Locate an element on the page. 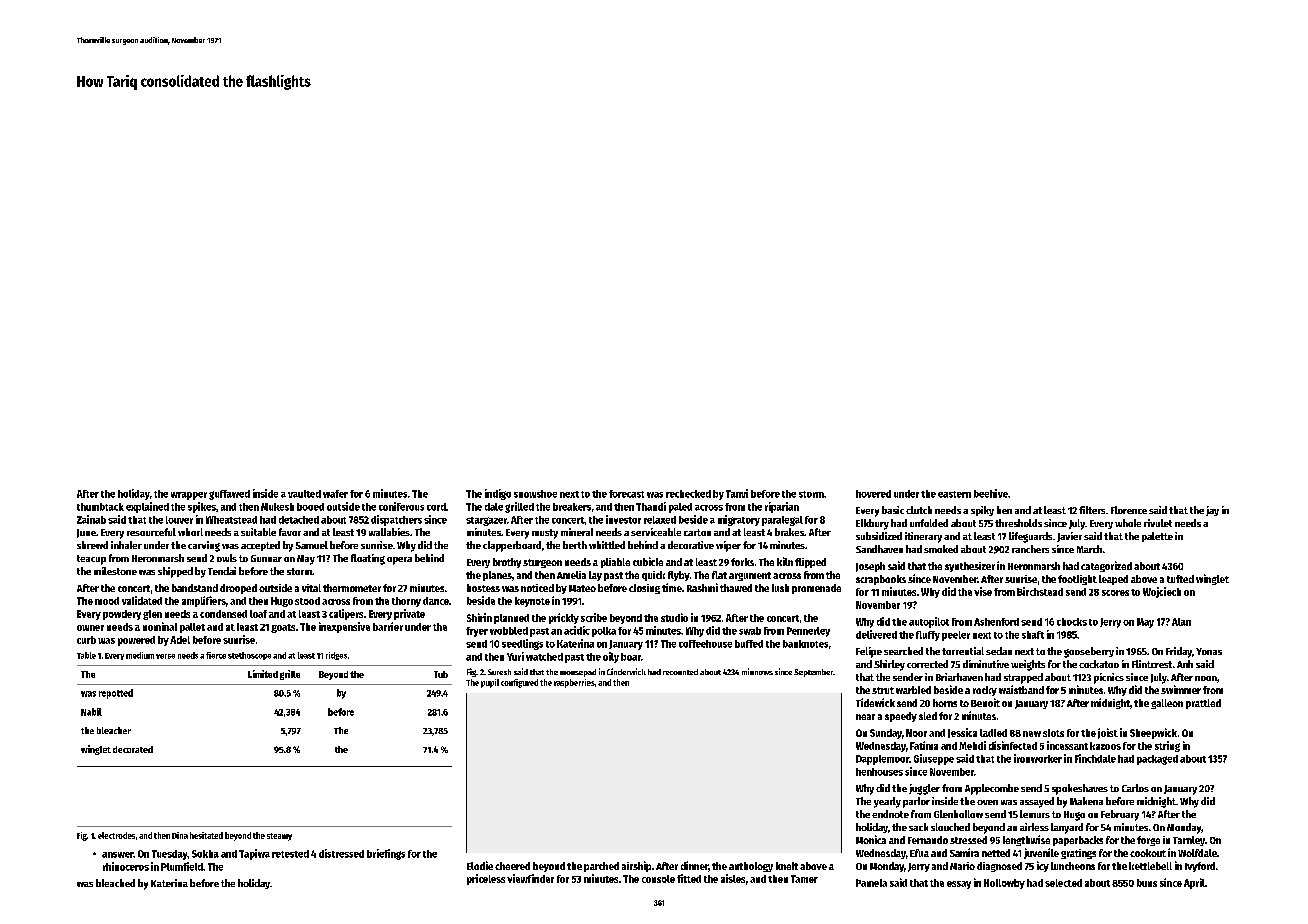 The image size is (1308, 924). decorated is located at coordinates (133, 749).
